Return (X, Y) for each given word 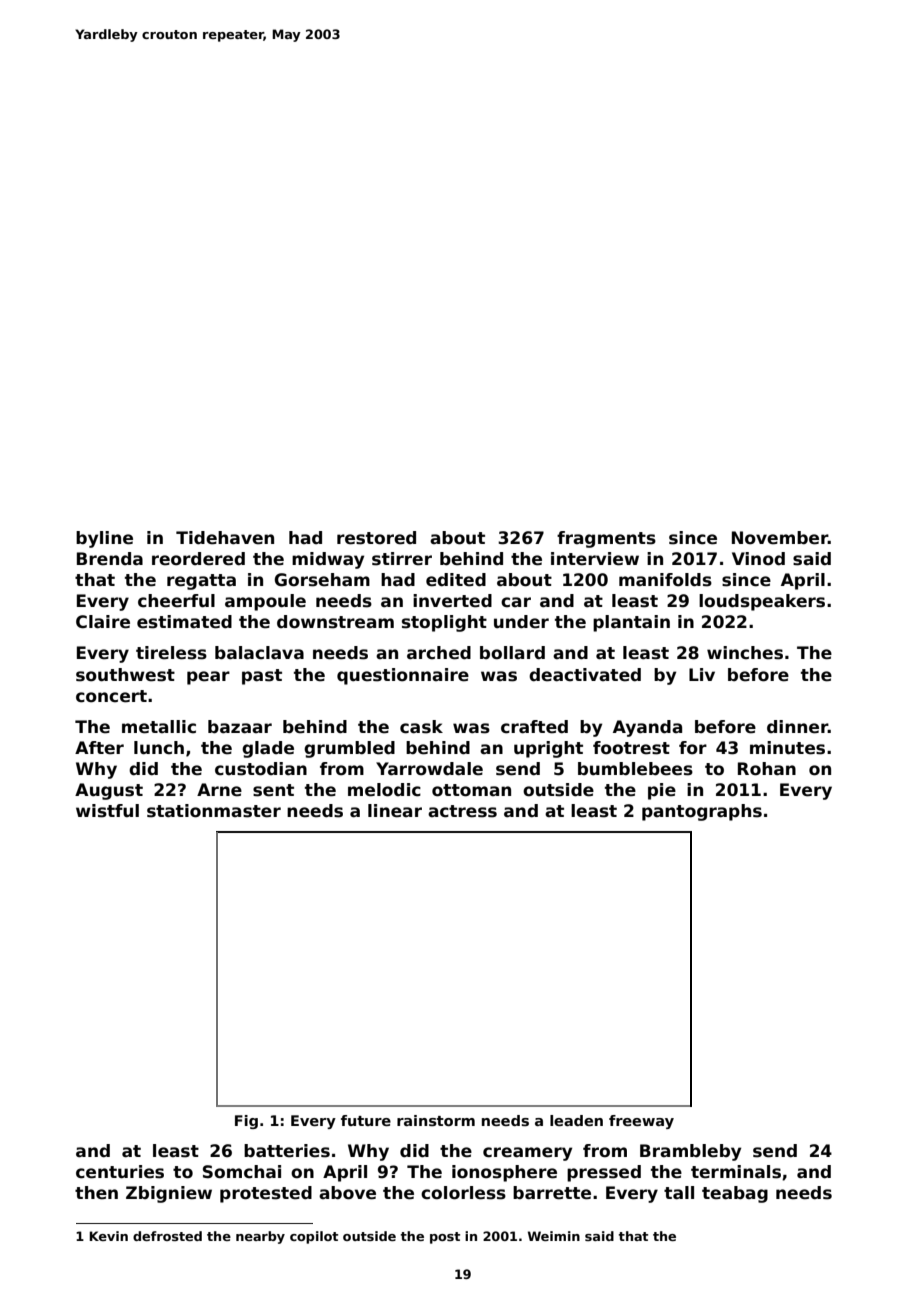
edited (456, 580)
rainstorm (436, 1120)
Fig (246, 1122)
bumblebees (635, 769)
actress (462, 811)
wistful (107, 811)
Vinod (758, 559)
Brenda (110, 559)
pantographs (702, 812)
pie (662, 791)
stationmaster (214, 811)
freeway (641, 1122)
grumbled (349, 749)
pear (208, 678)
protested (266, 1194)
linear (395, 811)
